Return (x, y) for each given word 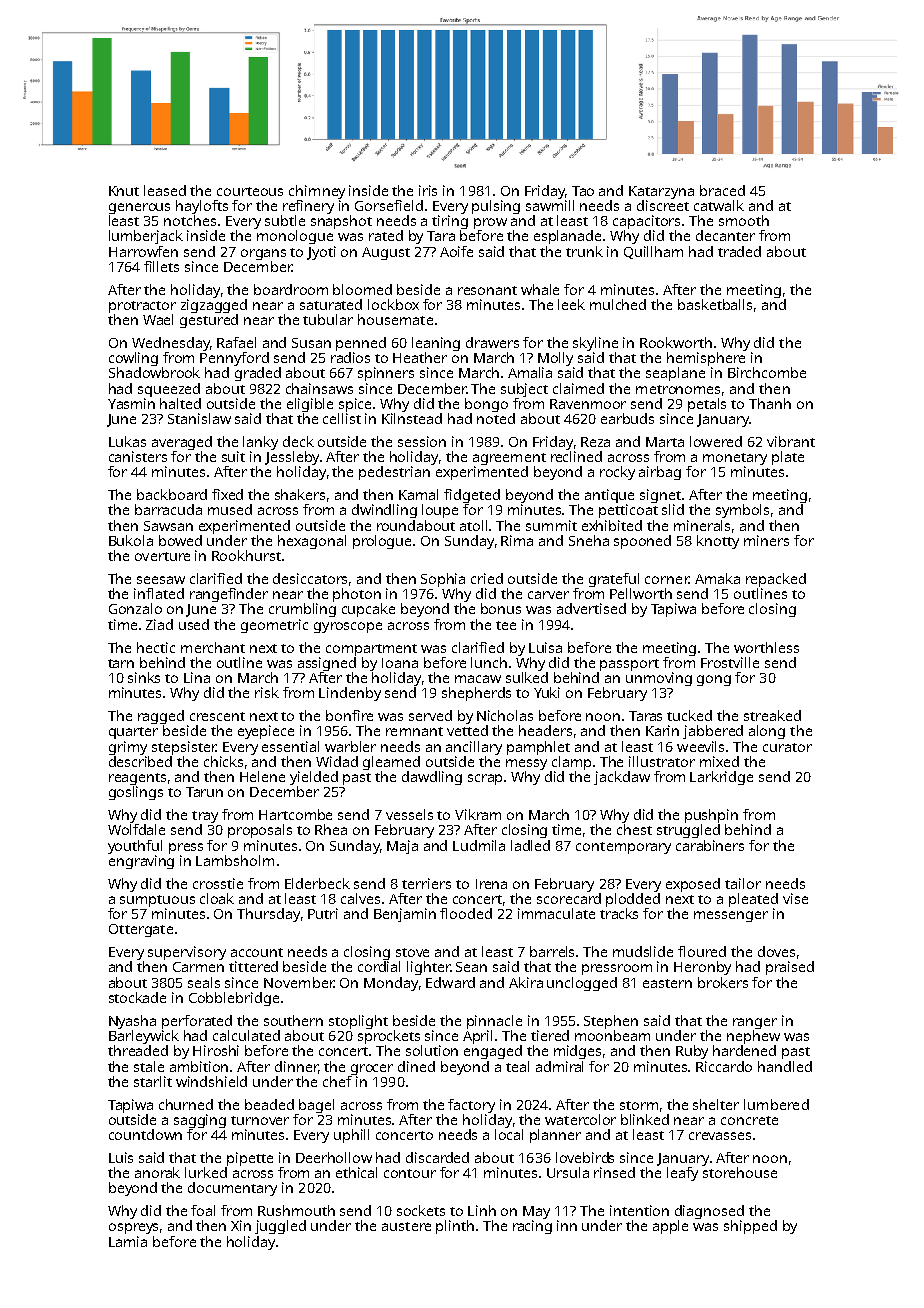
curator (787, 747)
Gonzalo (135, 608)
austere (406, 1226)
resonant (487, 290)
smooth (744, 220)
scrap (485, 779)
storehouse (740, 1172)
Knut (124, 191)
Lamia (128, 1241)
